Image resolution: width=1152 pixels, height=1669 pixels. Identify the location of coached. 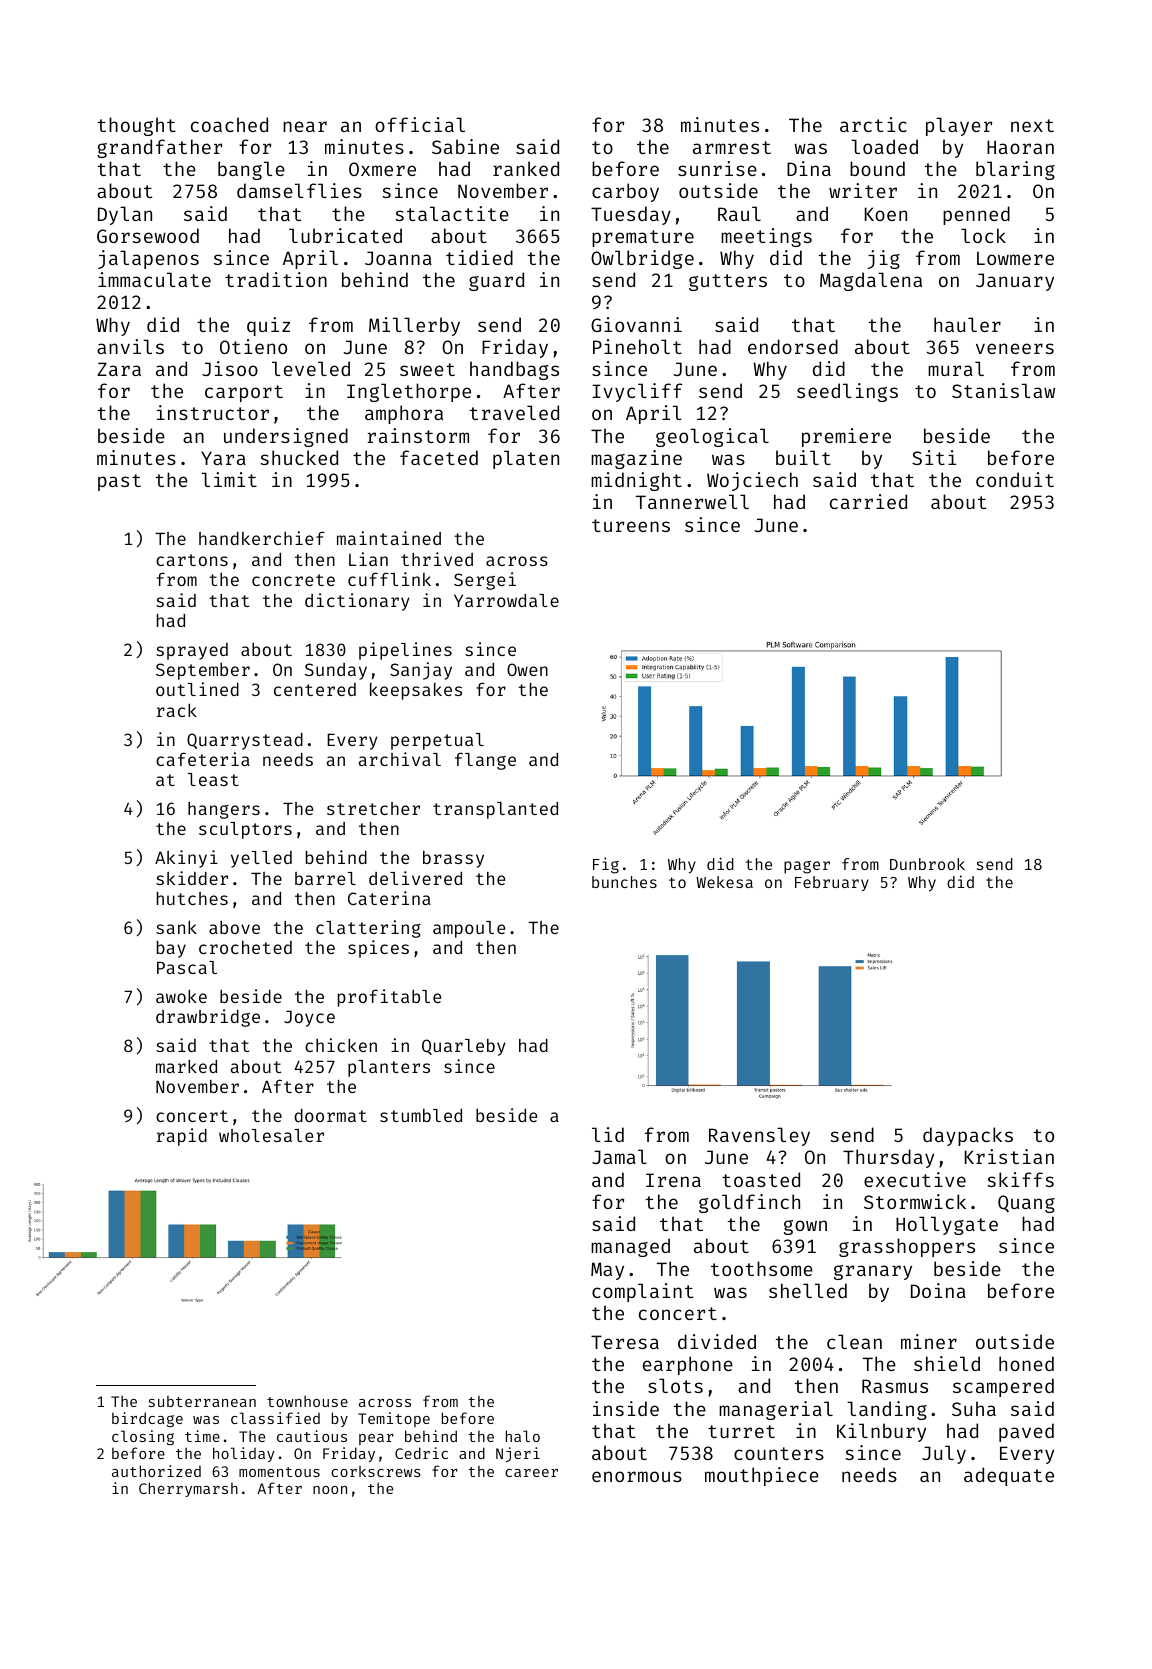
(229, 124).
